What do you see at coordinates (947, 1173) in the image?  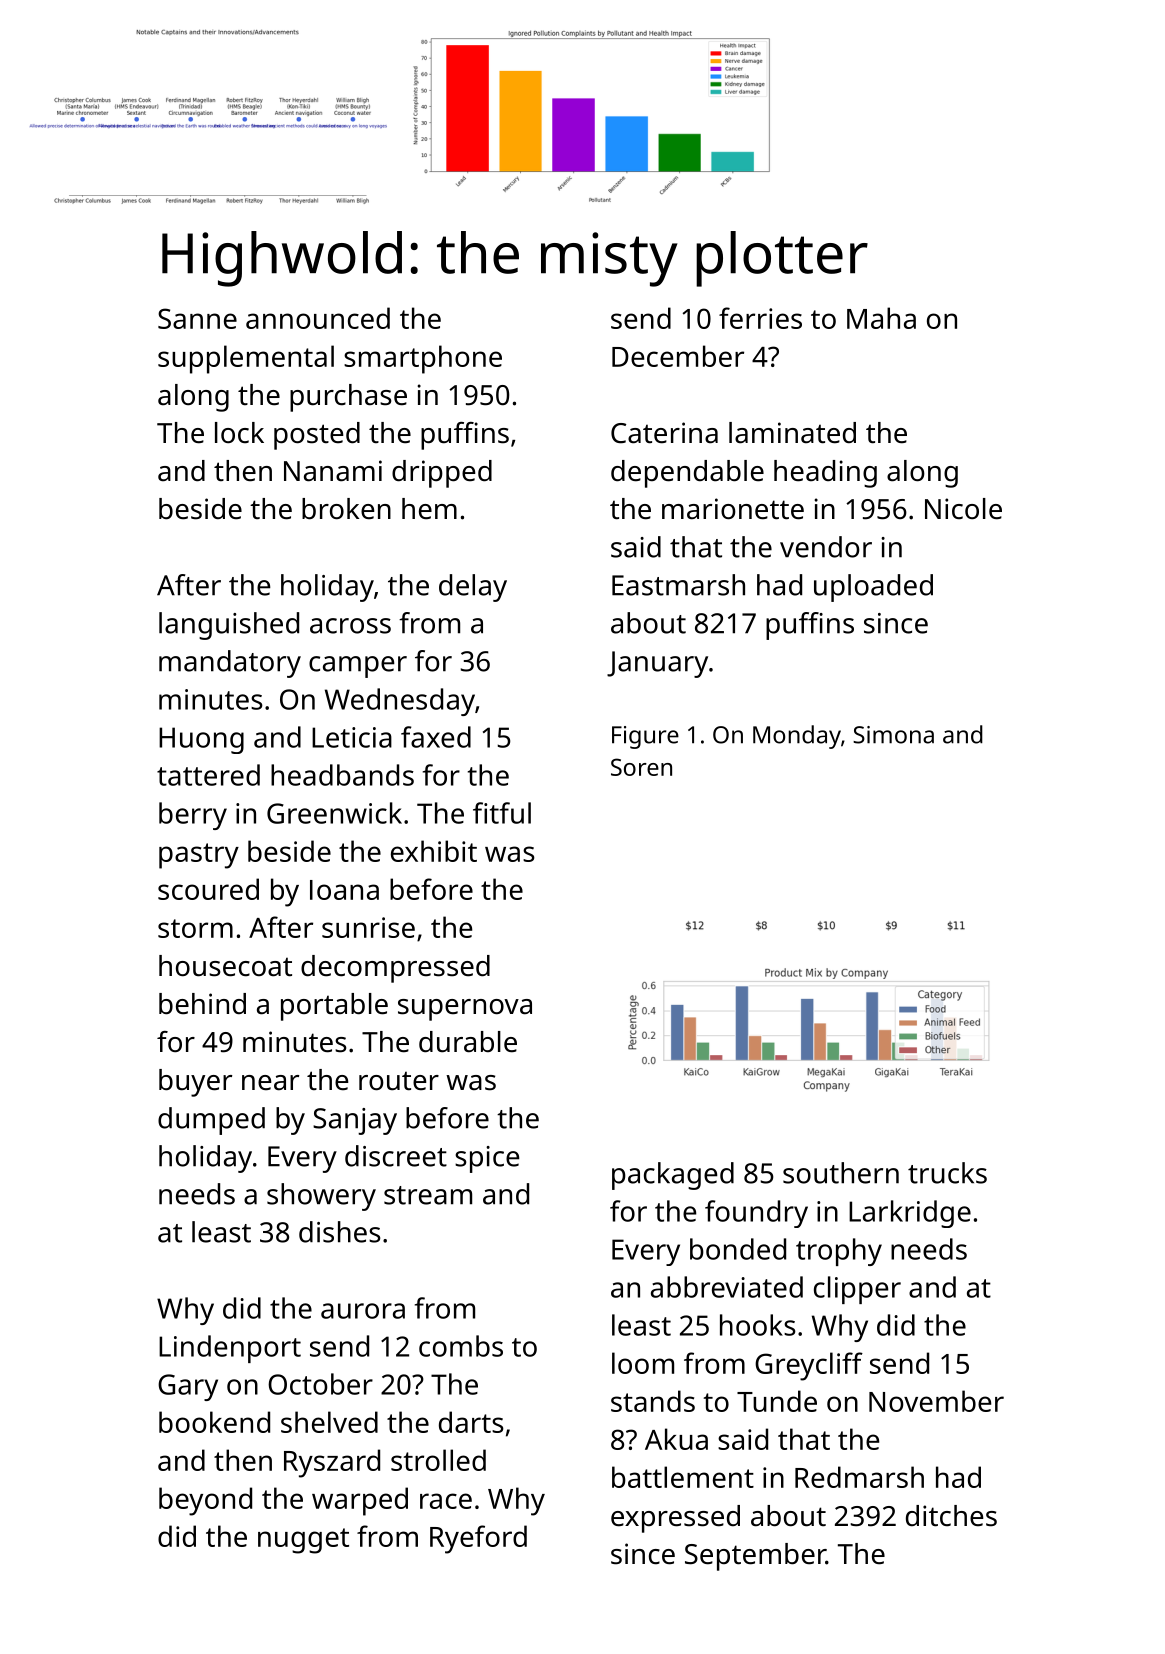 I see `trucks` at bounding box center [947, 1173].
